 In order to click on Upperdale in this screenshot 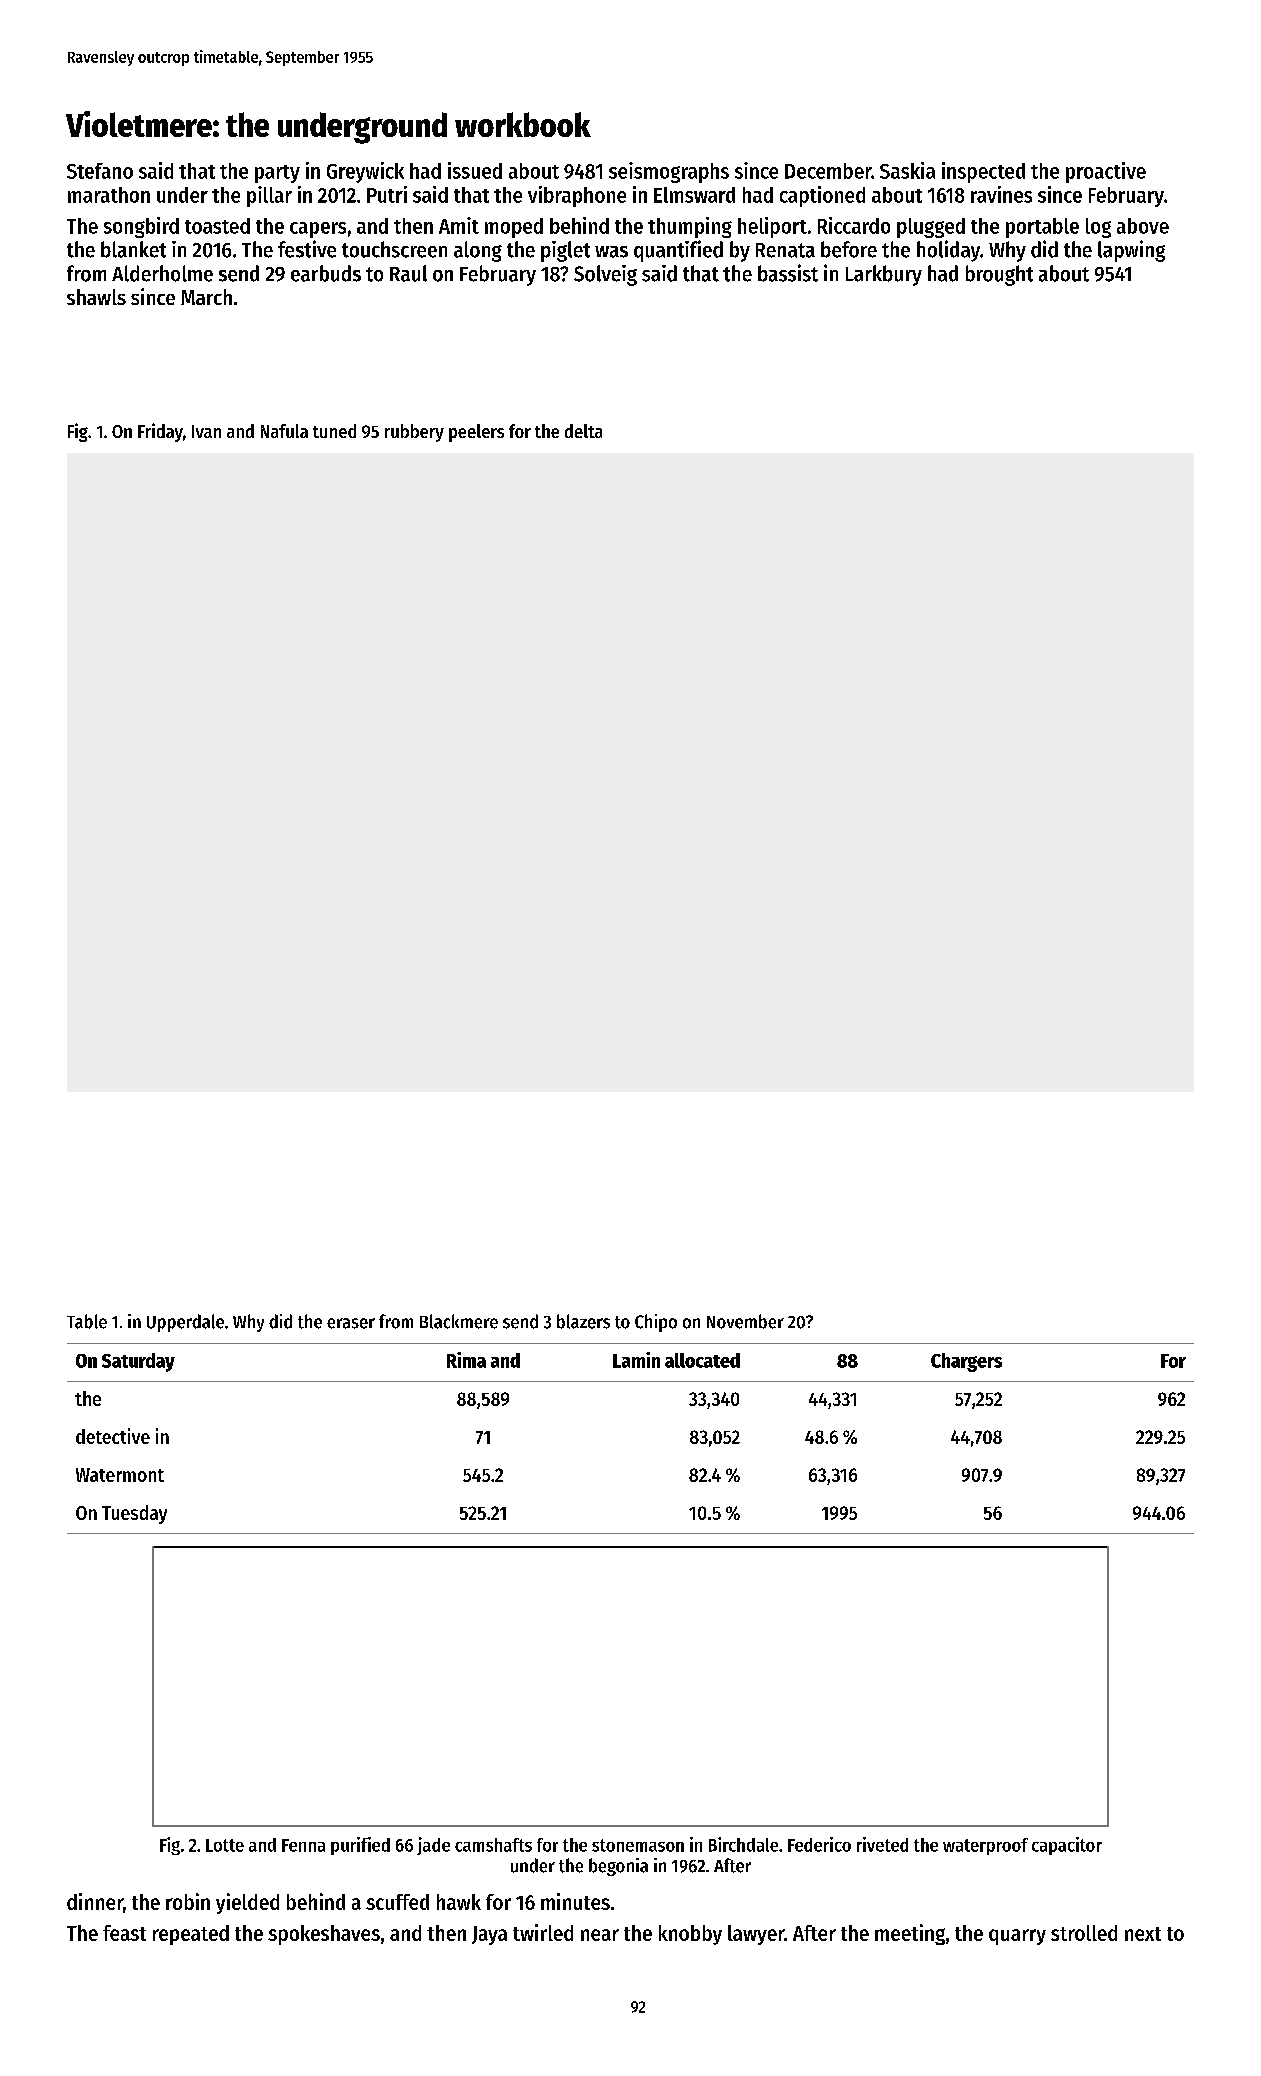, I will do `click(185, 1323)`.
